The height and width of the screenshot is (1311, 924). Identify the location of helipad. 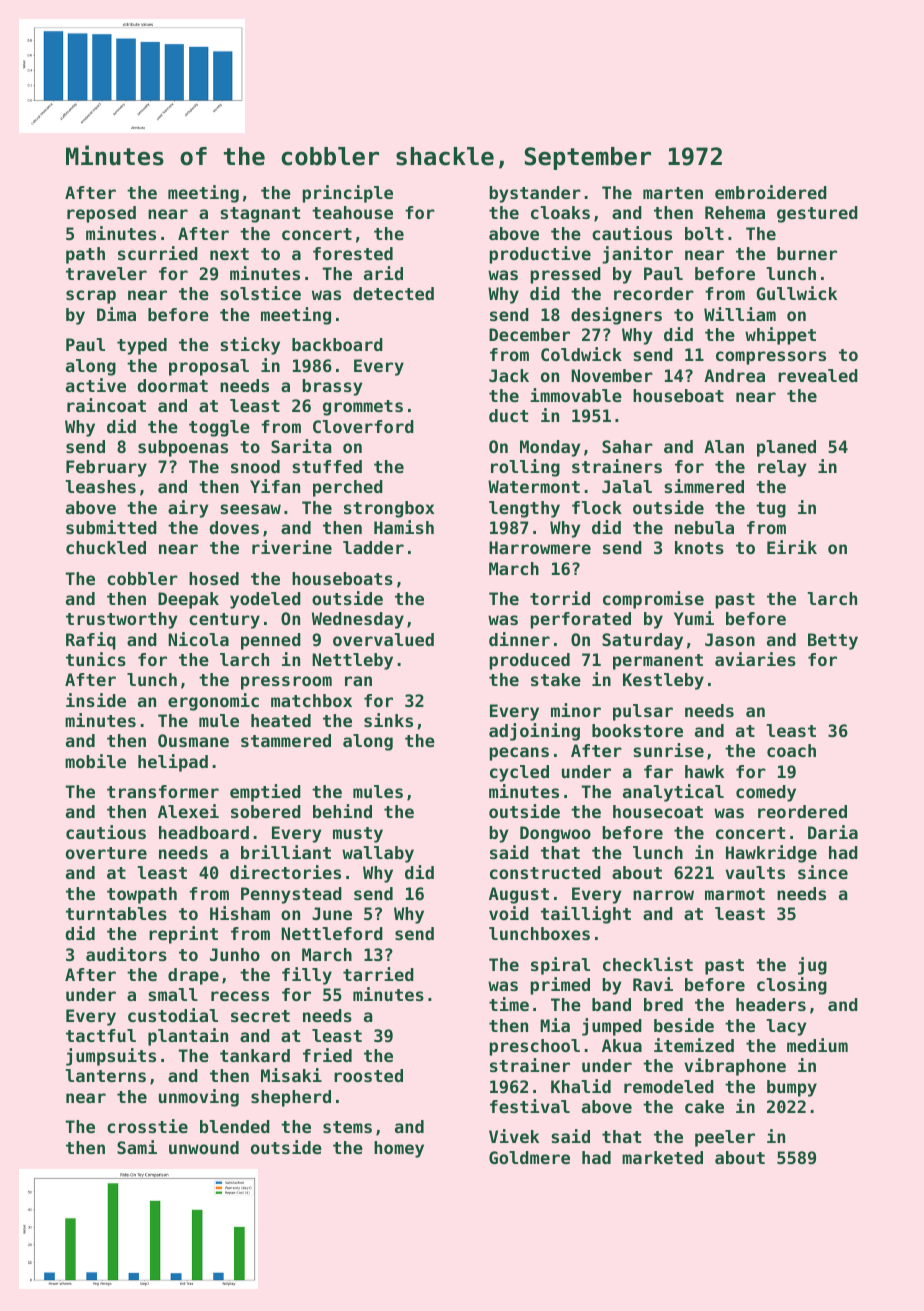
(173, 763).
